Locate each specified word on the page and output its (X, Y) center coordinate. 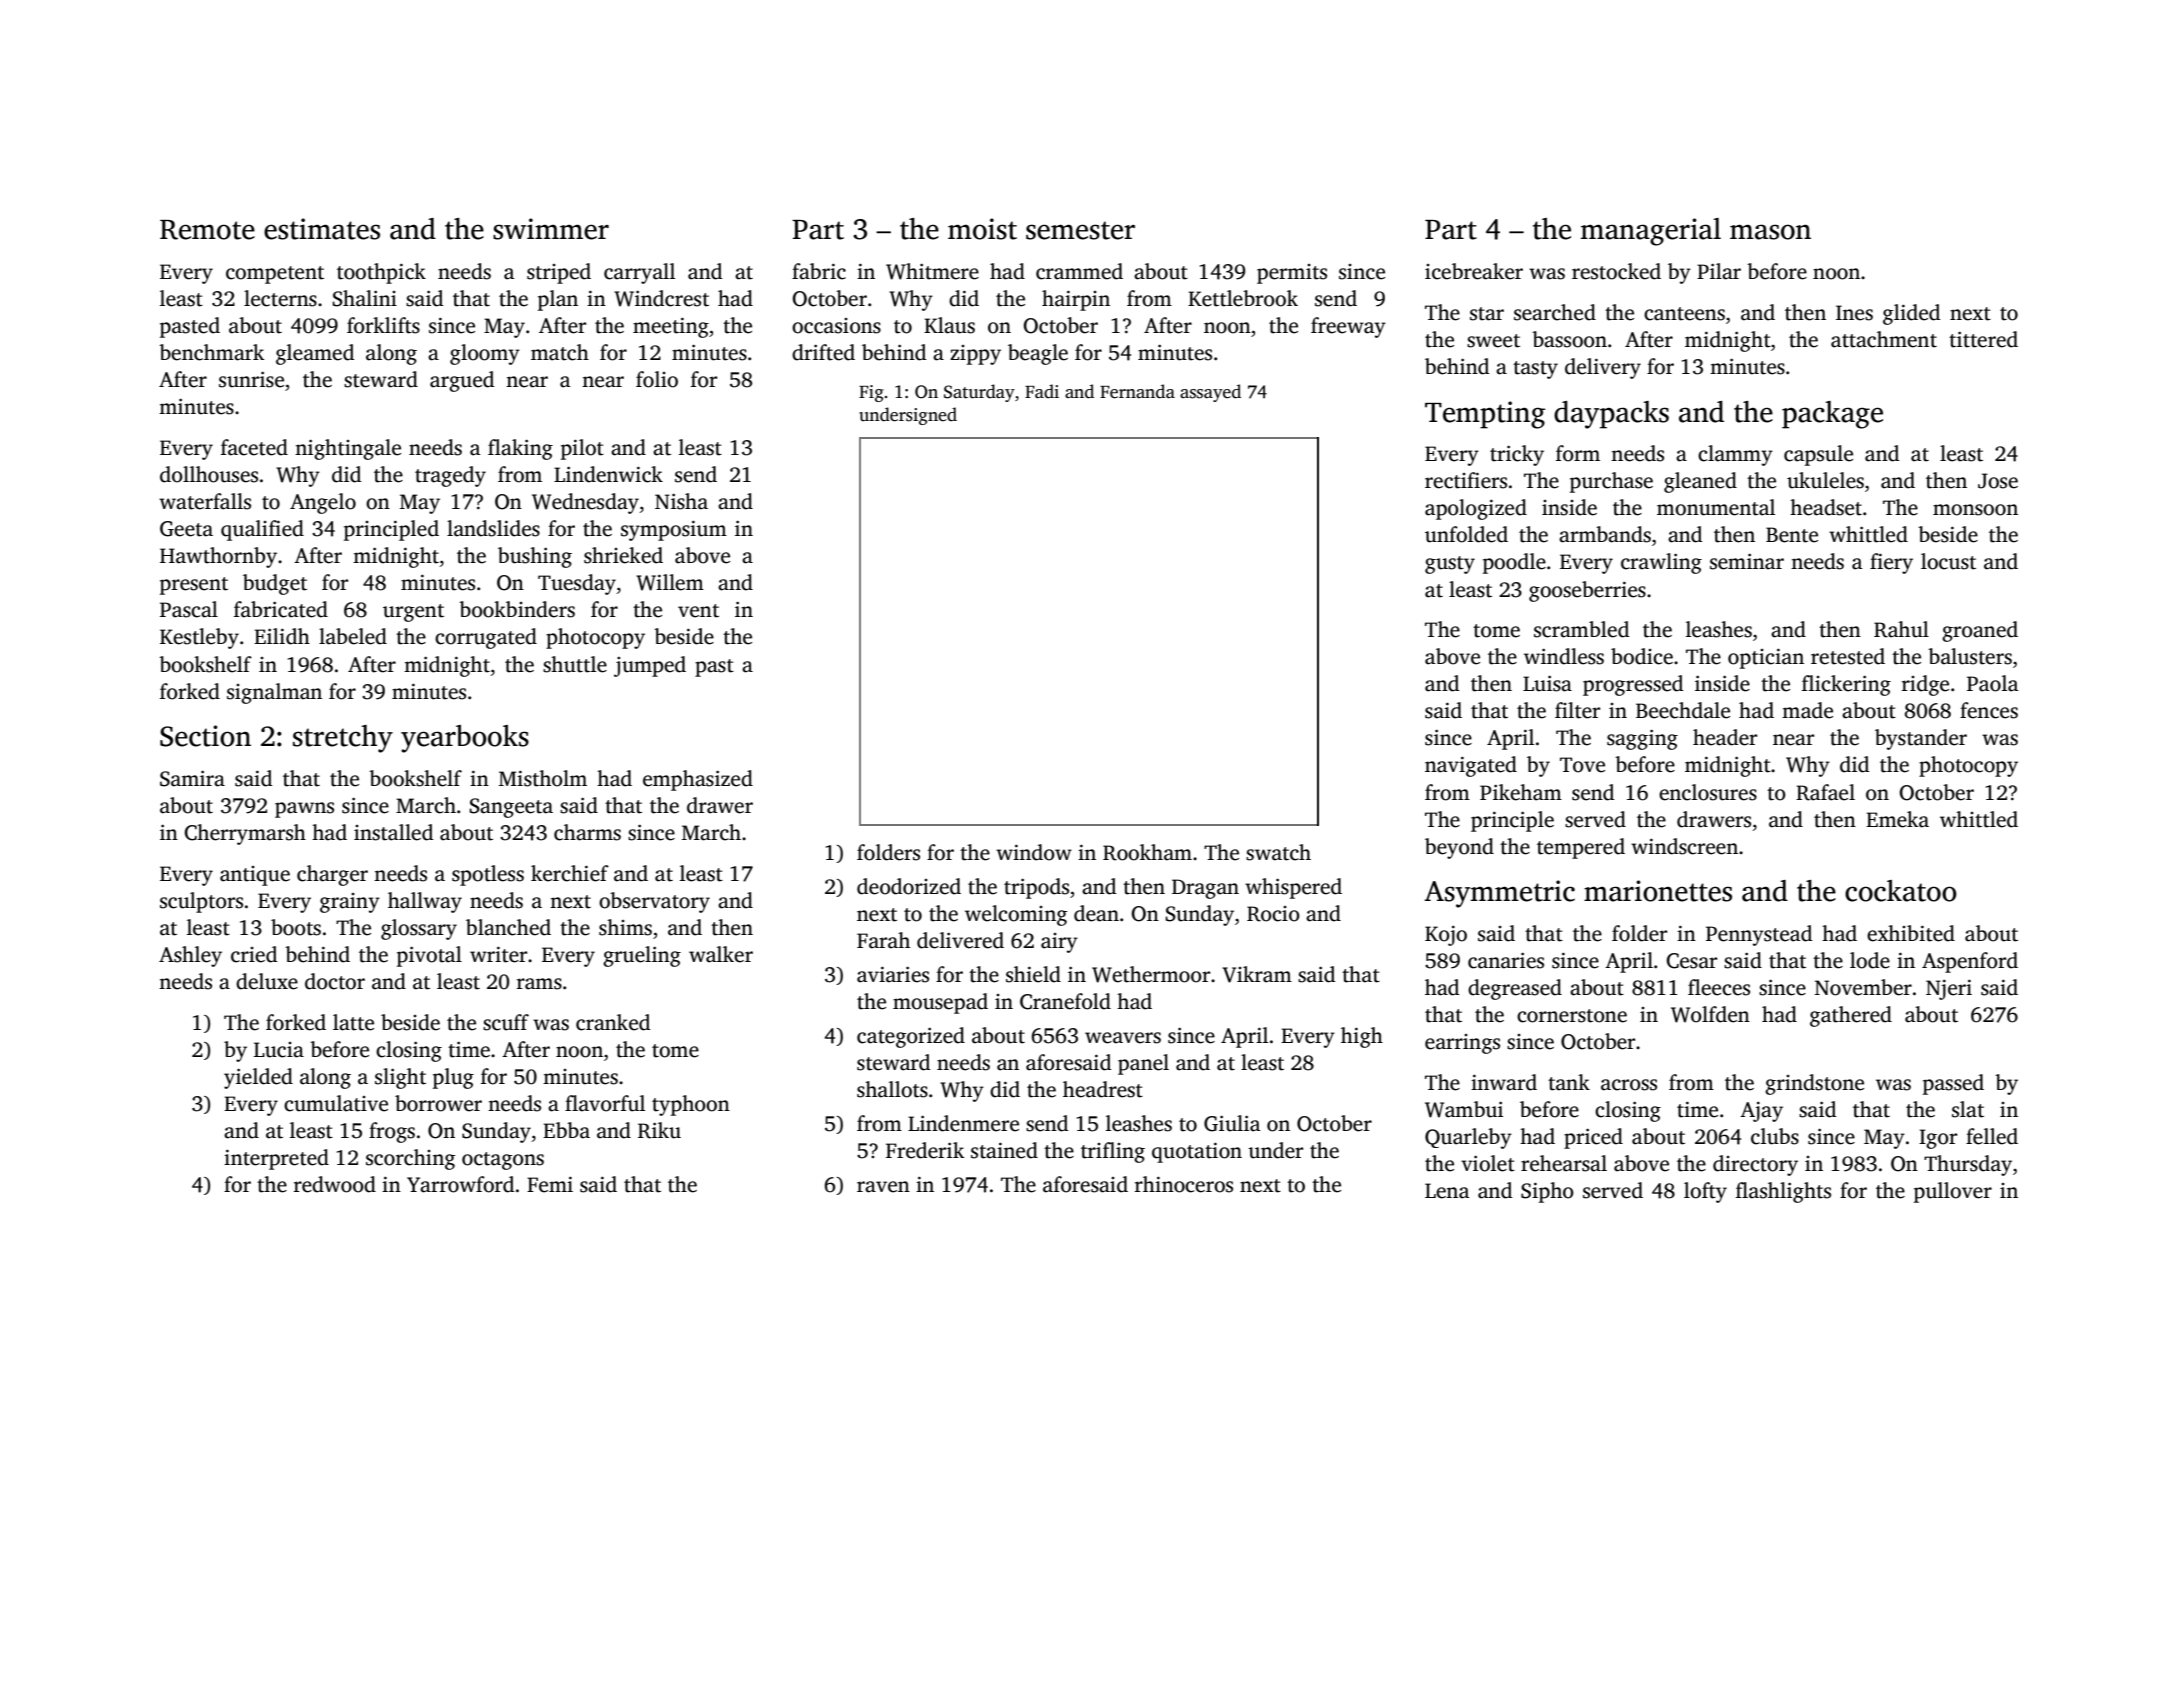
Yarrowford (460, 1184)
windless (1564, 656)
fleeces (1719, 987)
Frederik (925, 1150)
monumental (1716, 507)
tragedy (450, 476)
